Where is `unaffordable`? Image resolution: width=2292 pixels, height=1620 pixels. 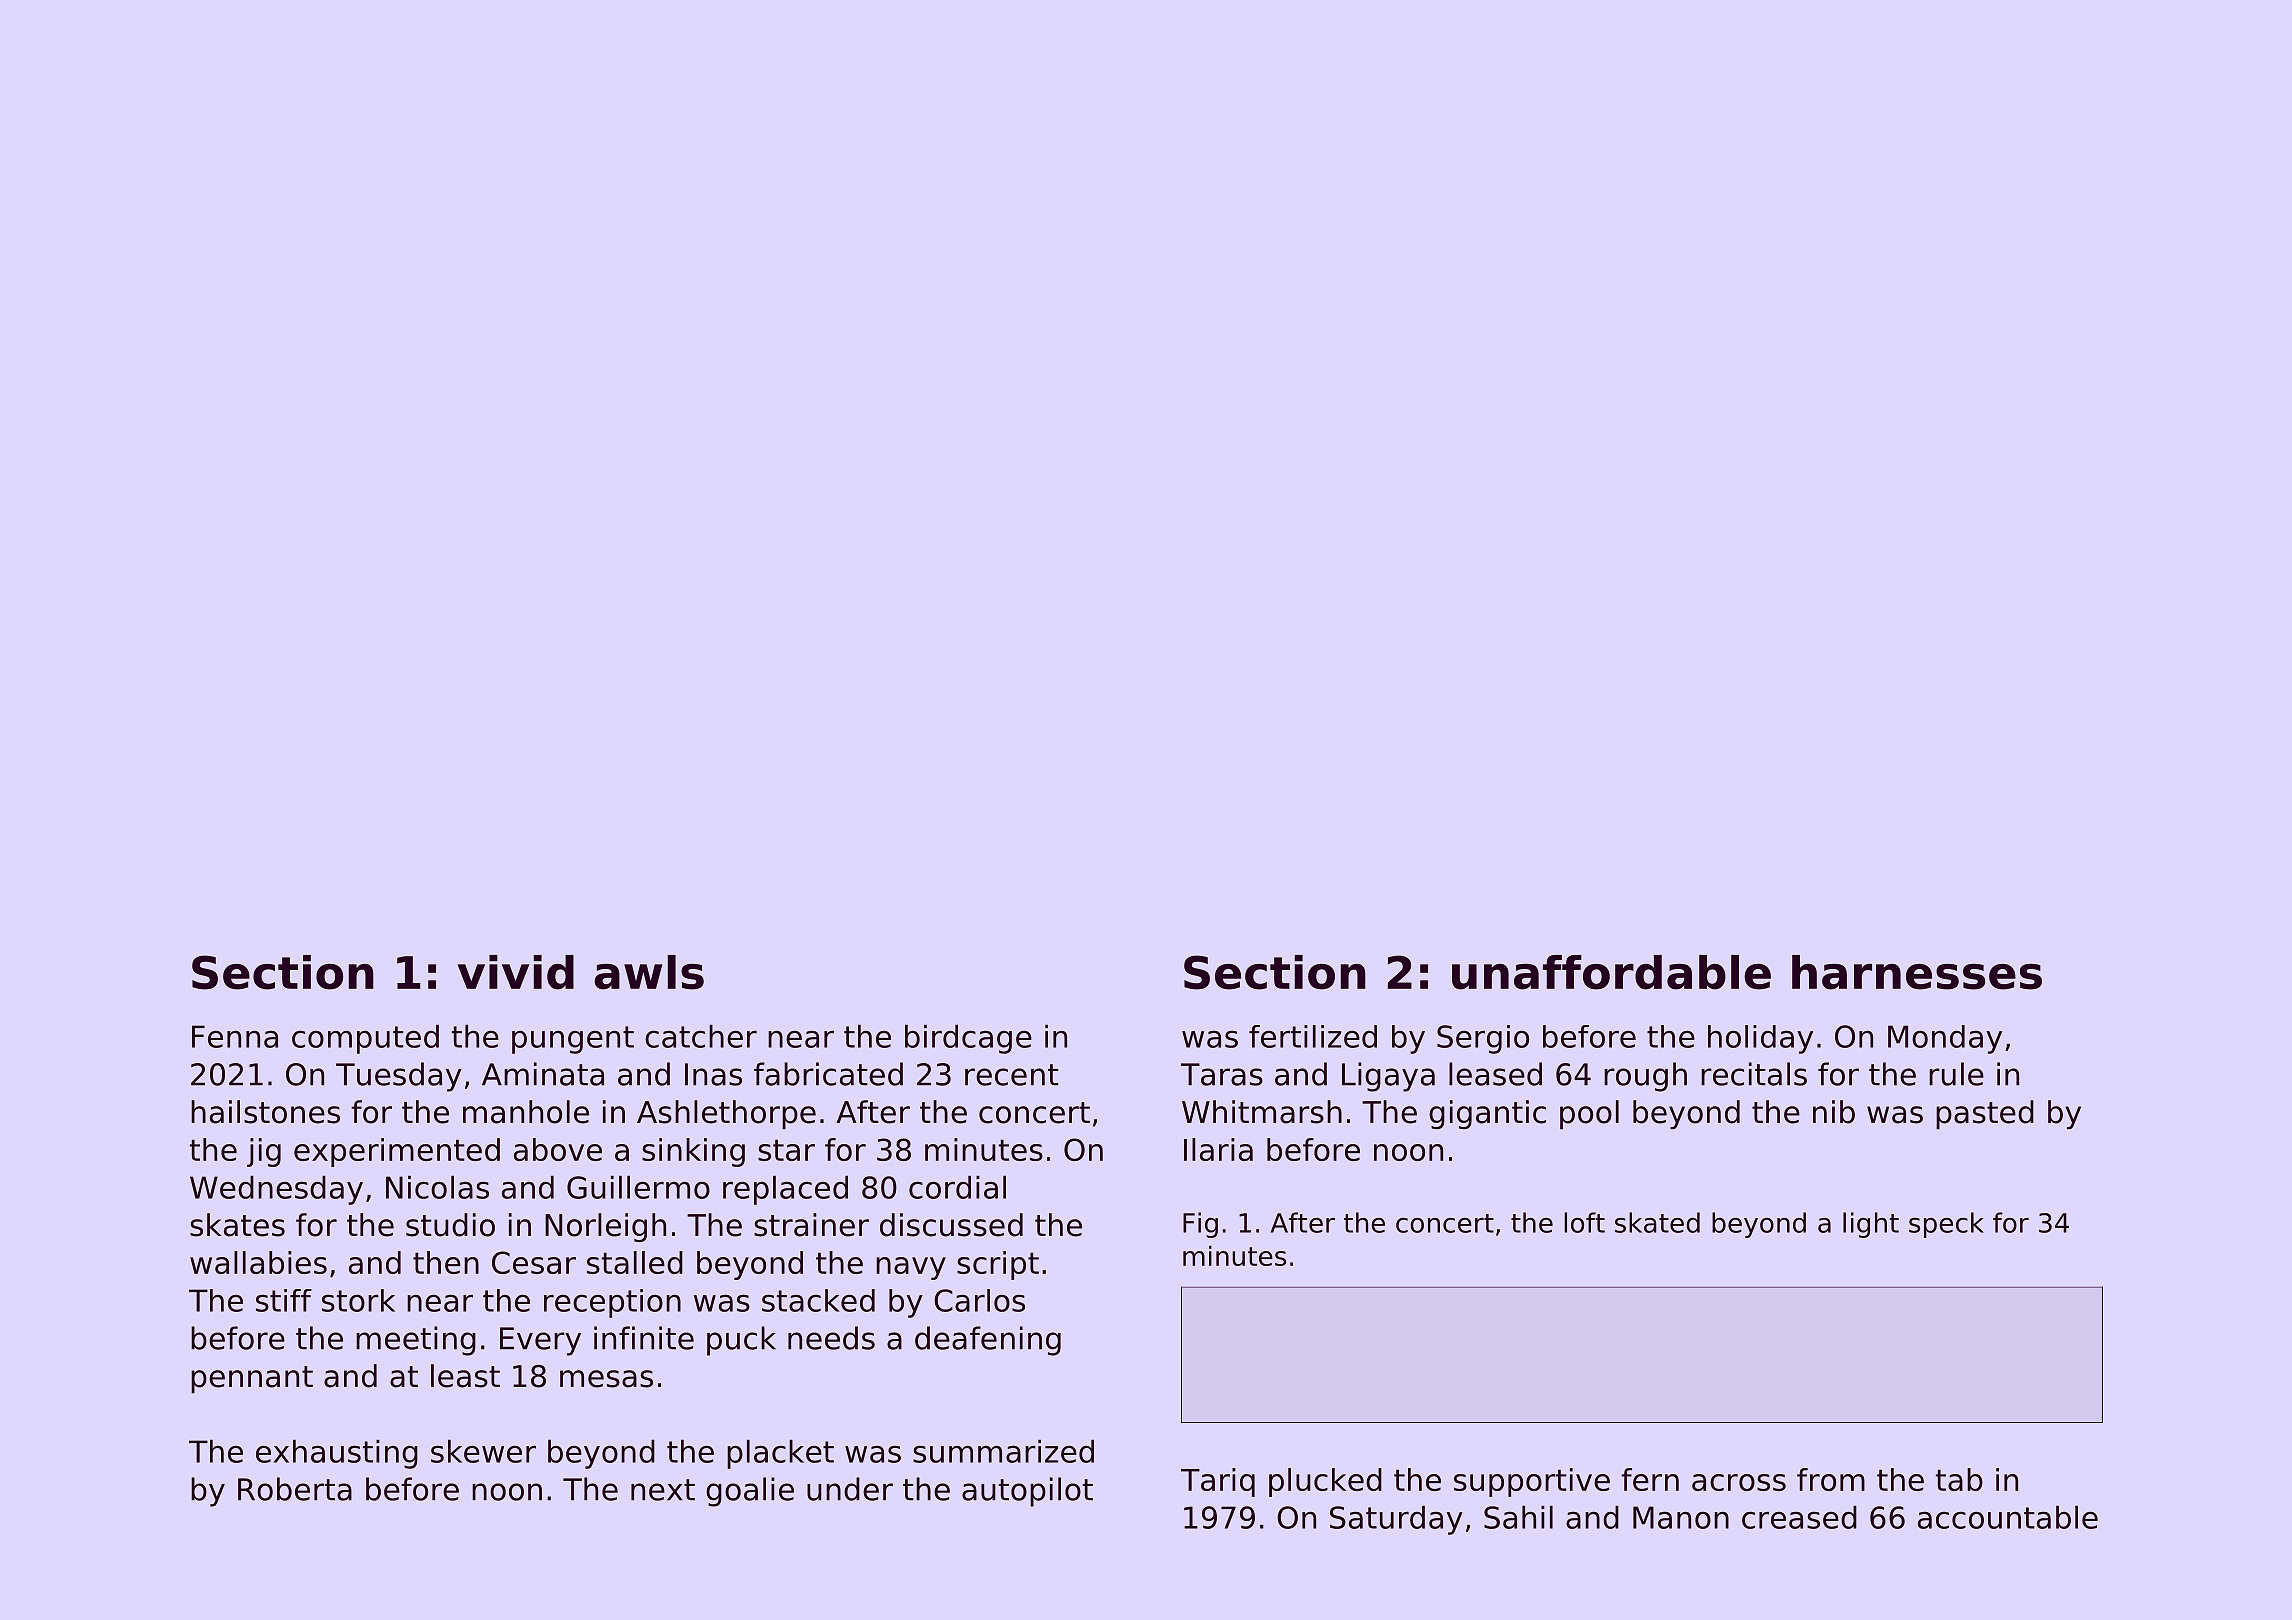 unaffordable is located at coordinates (1611, 972).
